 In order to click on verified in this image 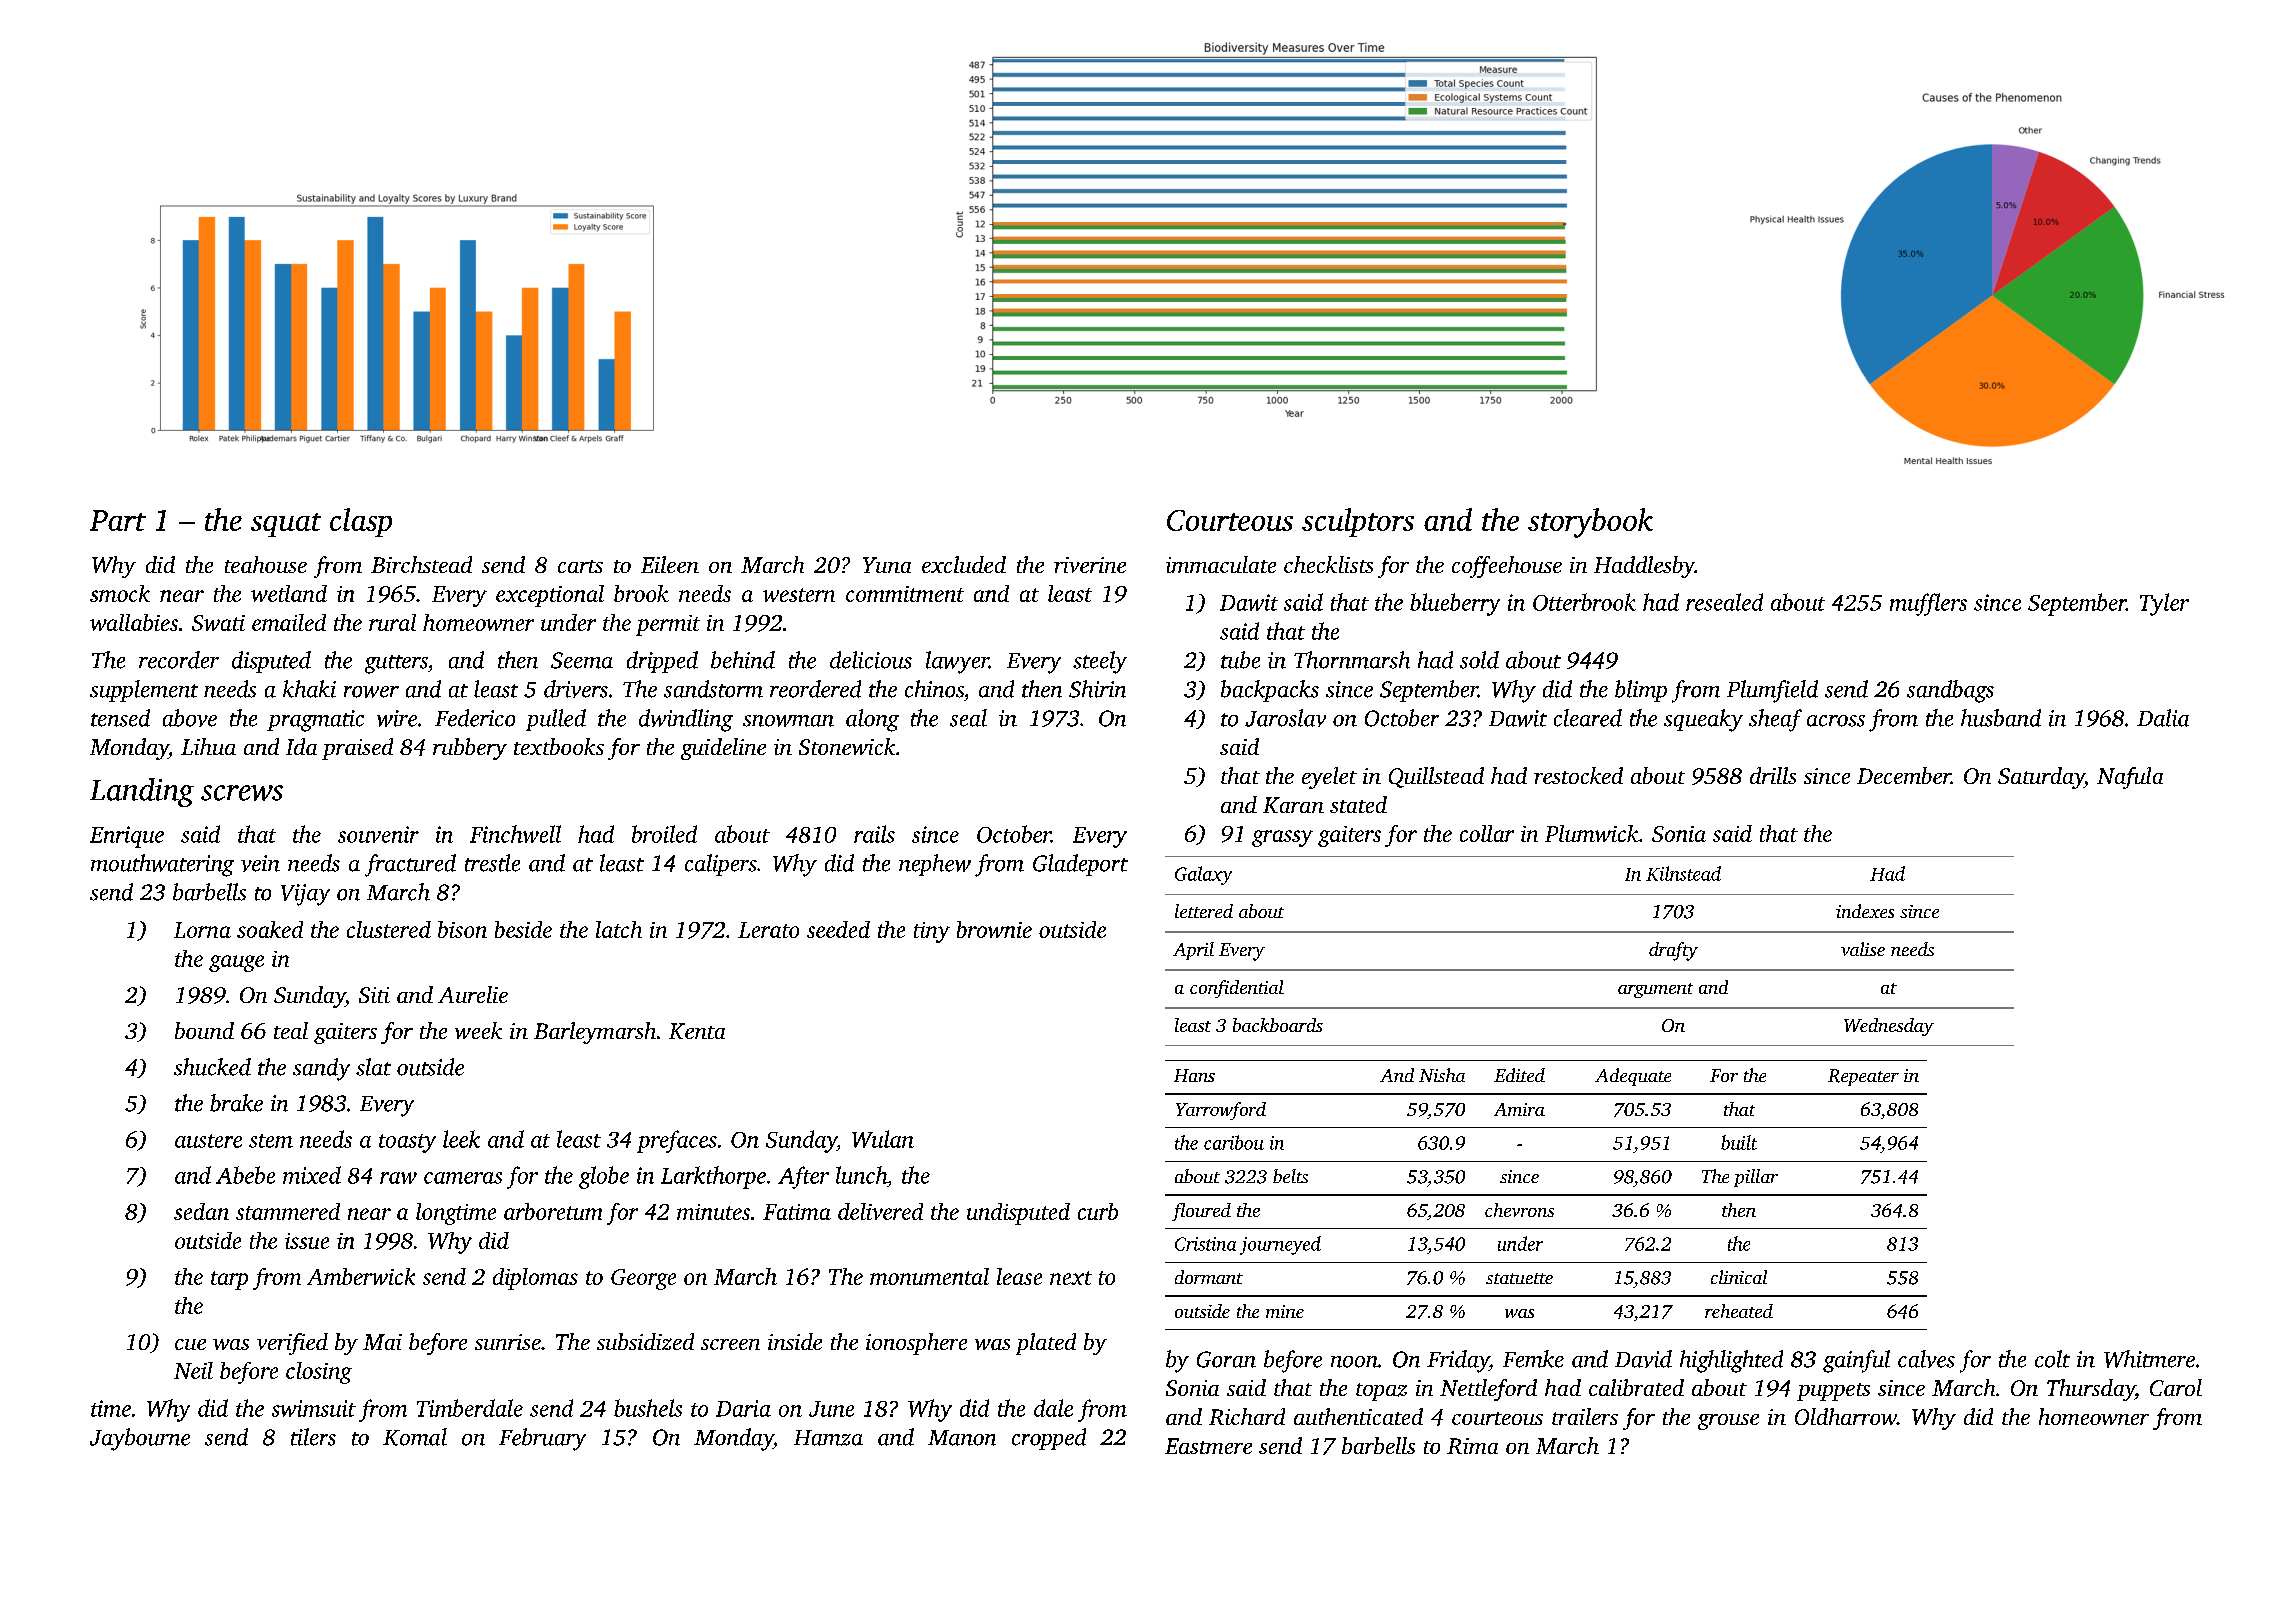, I will do `click(292, 1344)`.
